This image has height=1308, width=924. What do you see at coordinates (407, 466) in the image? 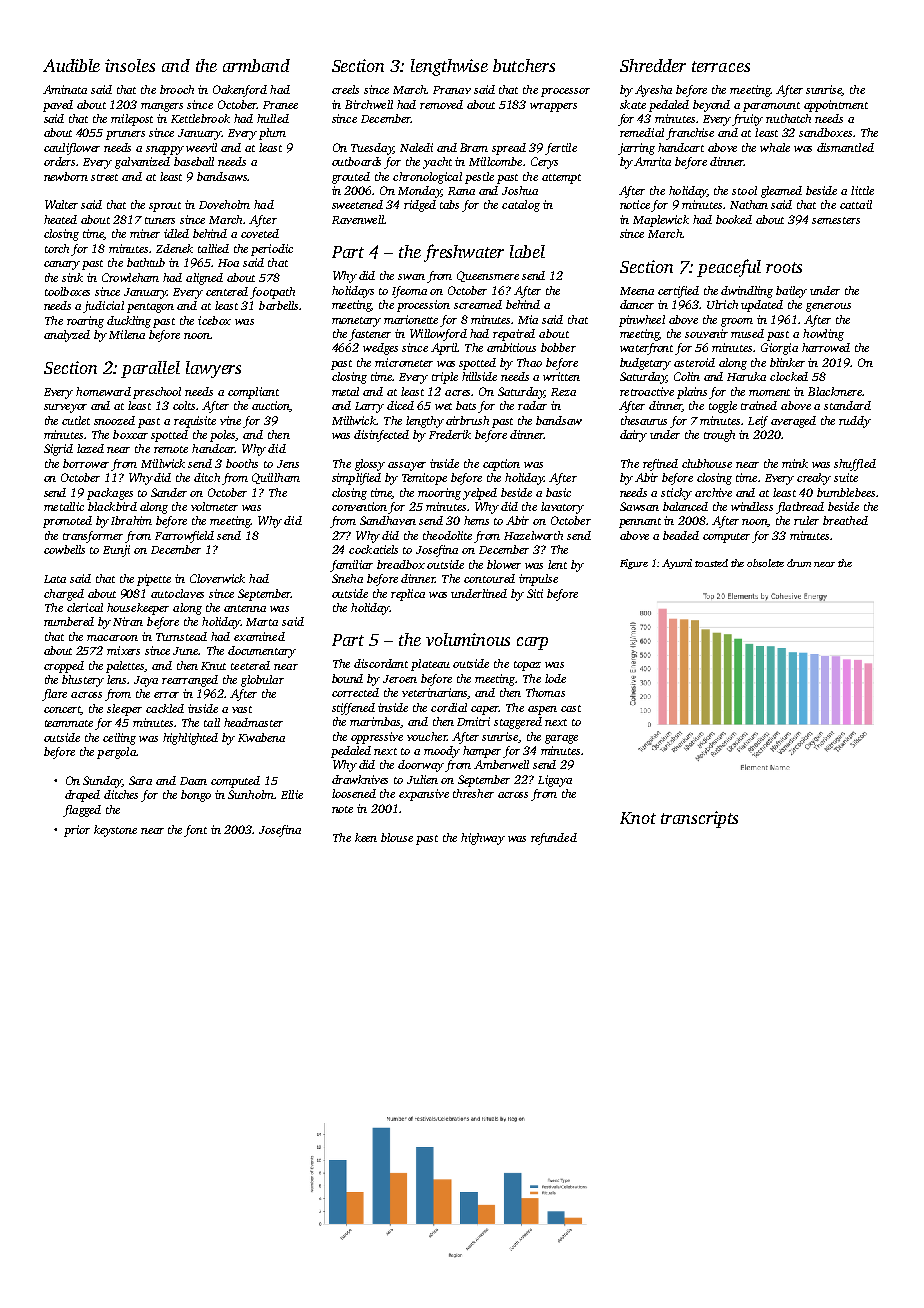
I see `assayer` at bounding box center [407, 466].
